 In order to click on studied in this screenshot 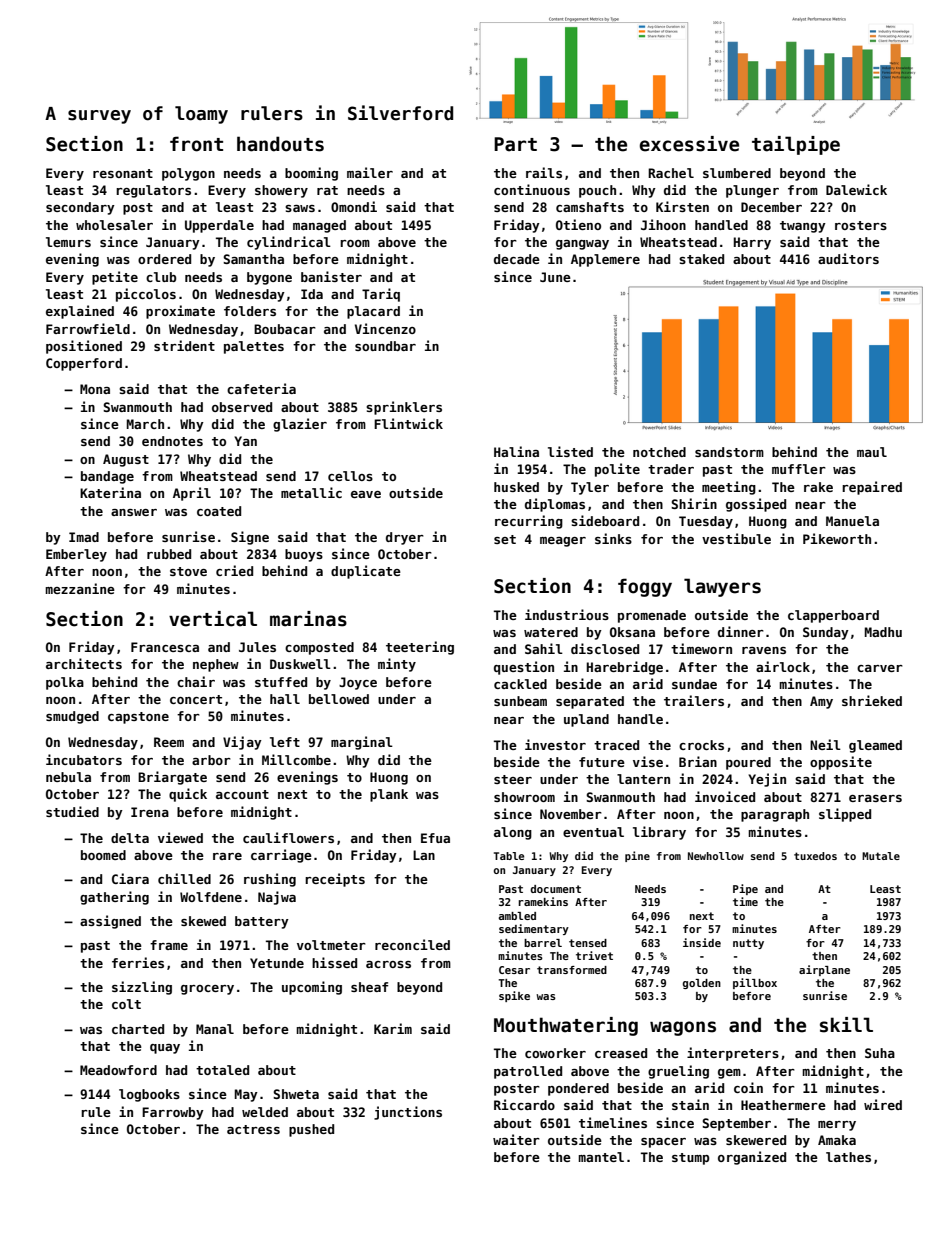, I will do `click(72, 811)`.
